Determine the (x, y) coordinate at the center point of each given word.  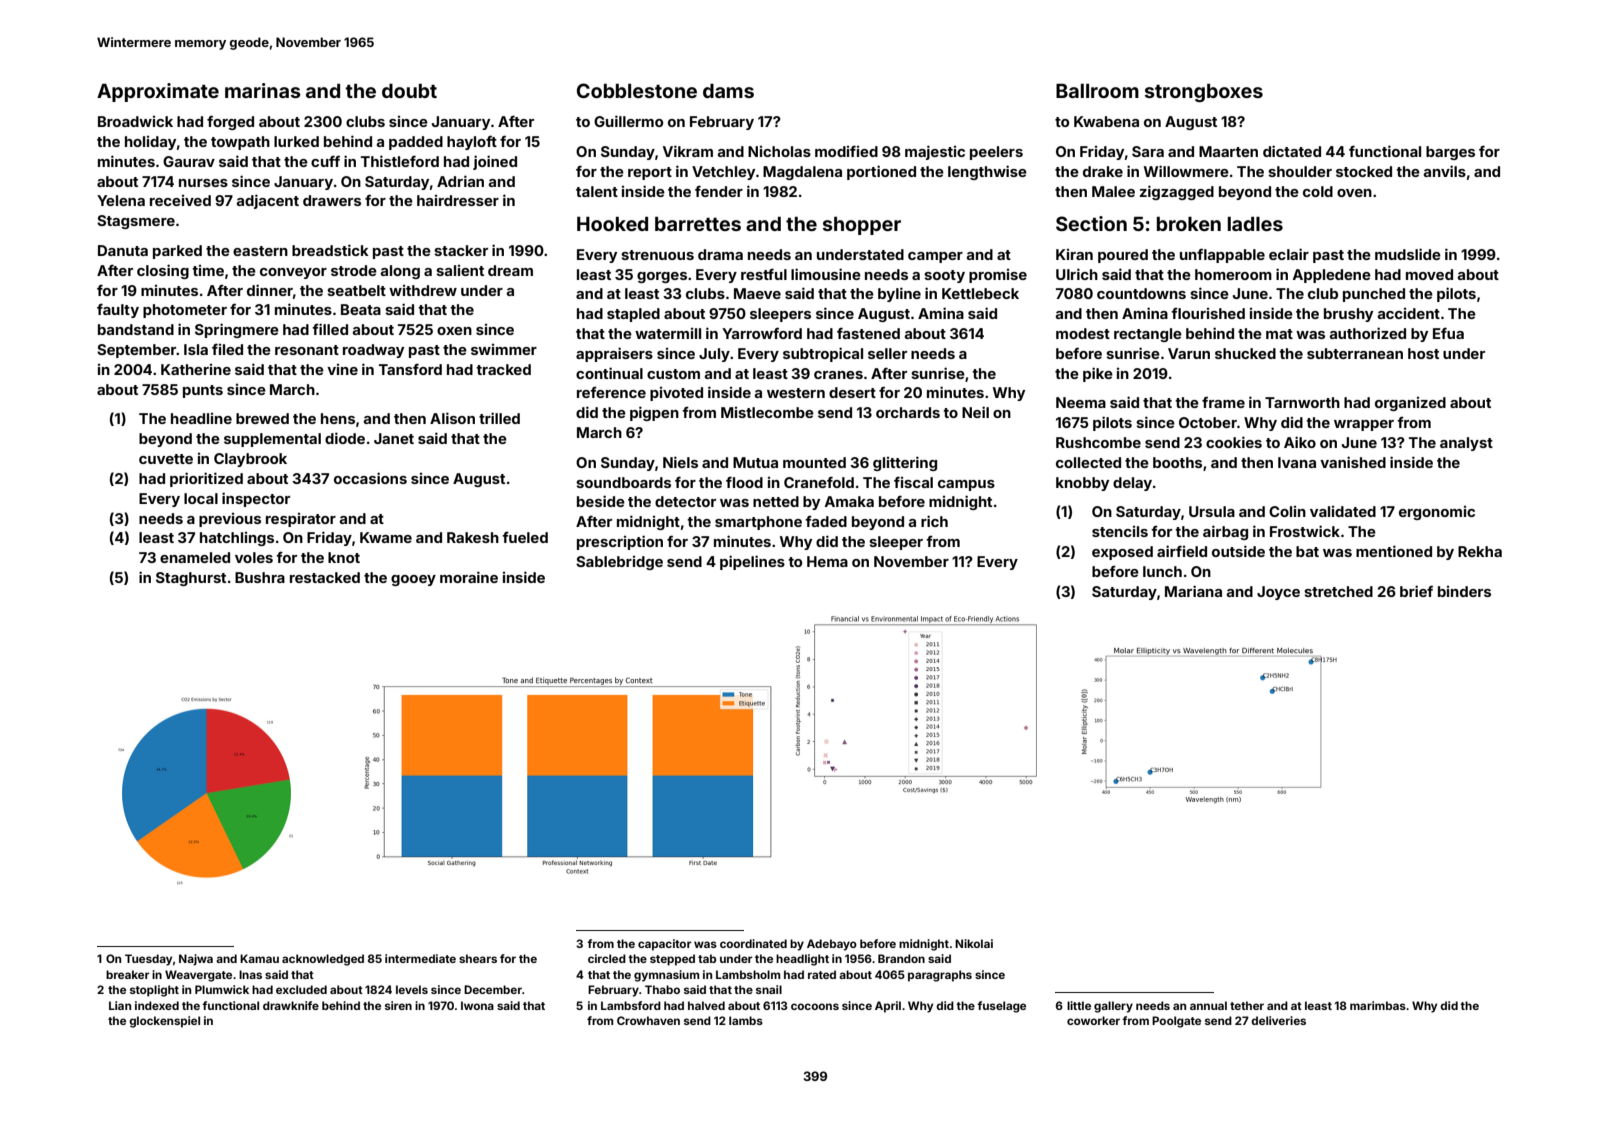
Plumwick (222, 989)
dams (728, 91)
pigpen (654, 413)
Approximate (158, 92)
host (1423, 353)
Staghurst (191, 579)
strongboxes (1204, 93)
